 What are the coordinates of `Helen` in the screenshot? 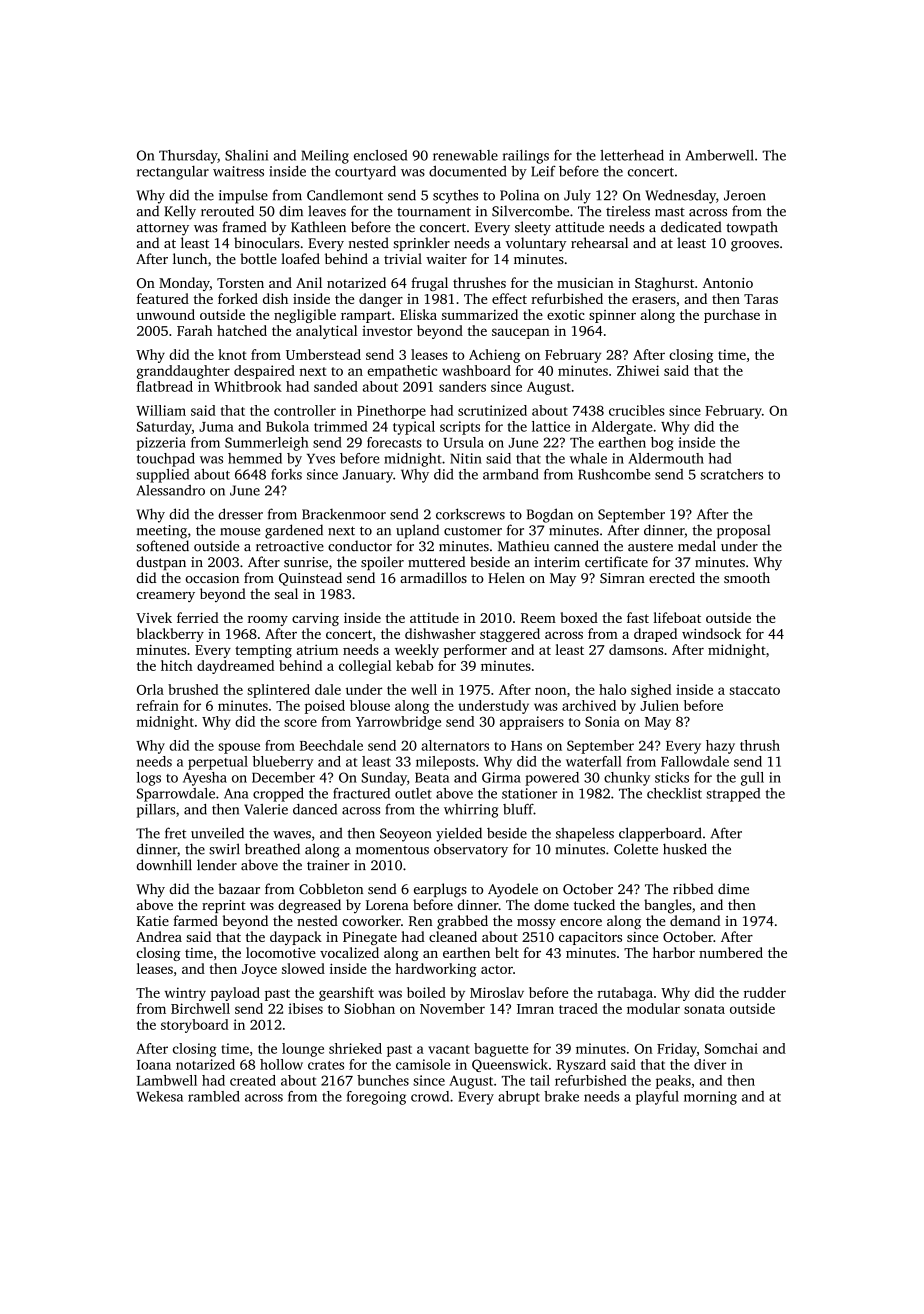 It's located at (506, 577).
